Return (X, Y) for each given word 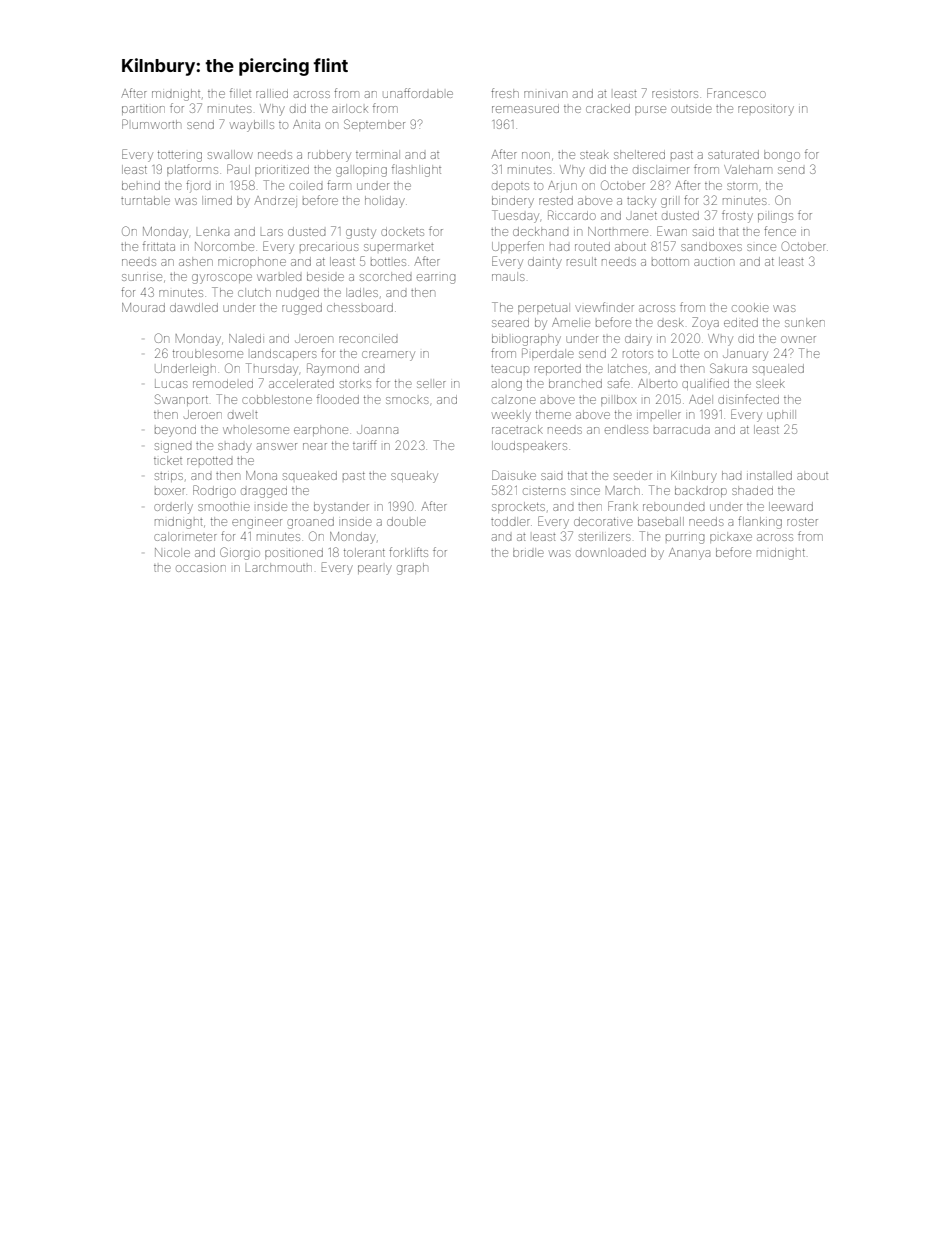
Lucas (171, 383)
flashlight (416, 170)
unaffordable (418, 93)
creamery (388, 356)
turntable (145, 200)
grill (669, 202)
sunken (805, 322)
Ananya (689, 554)
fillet (240, 93)
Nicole (172, 552)
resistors (675, 94)
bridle (528, 552)
